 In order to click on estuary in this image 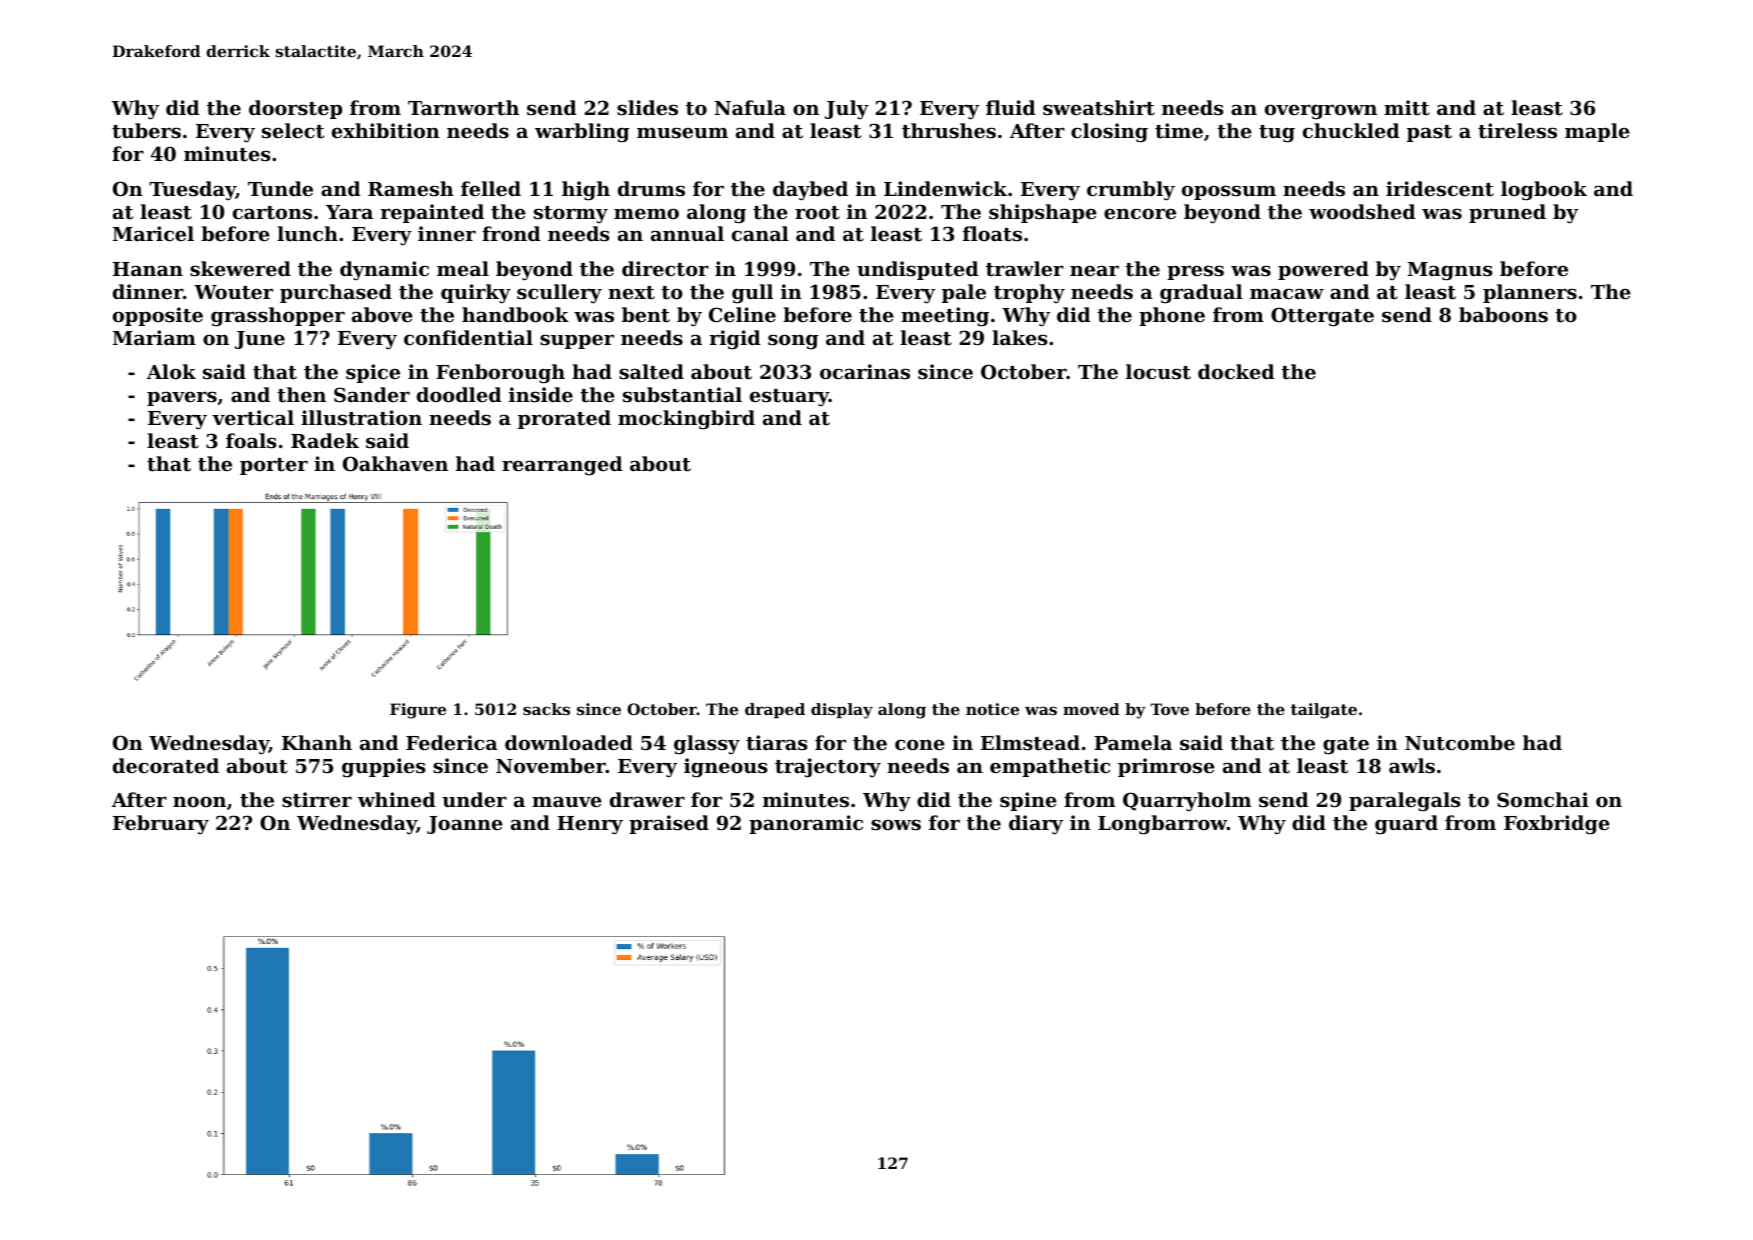, I will do `click(789, 397)`.
